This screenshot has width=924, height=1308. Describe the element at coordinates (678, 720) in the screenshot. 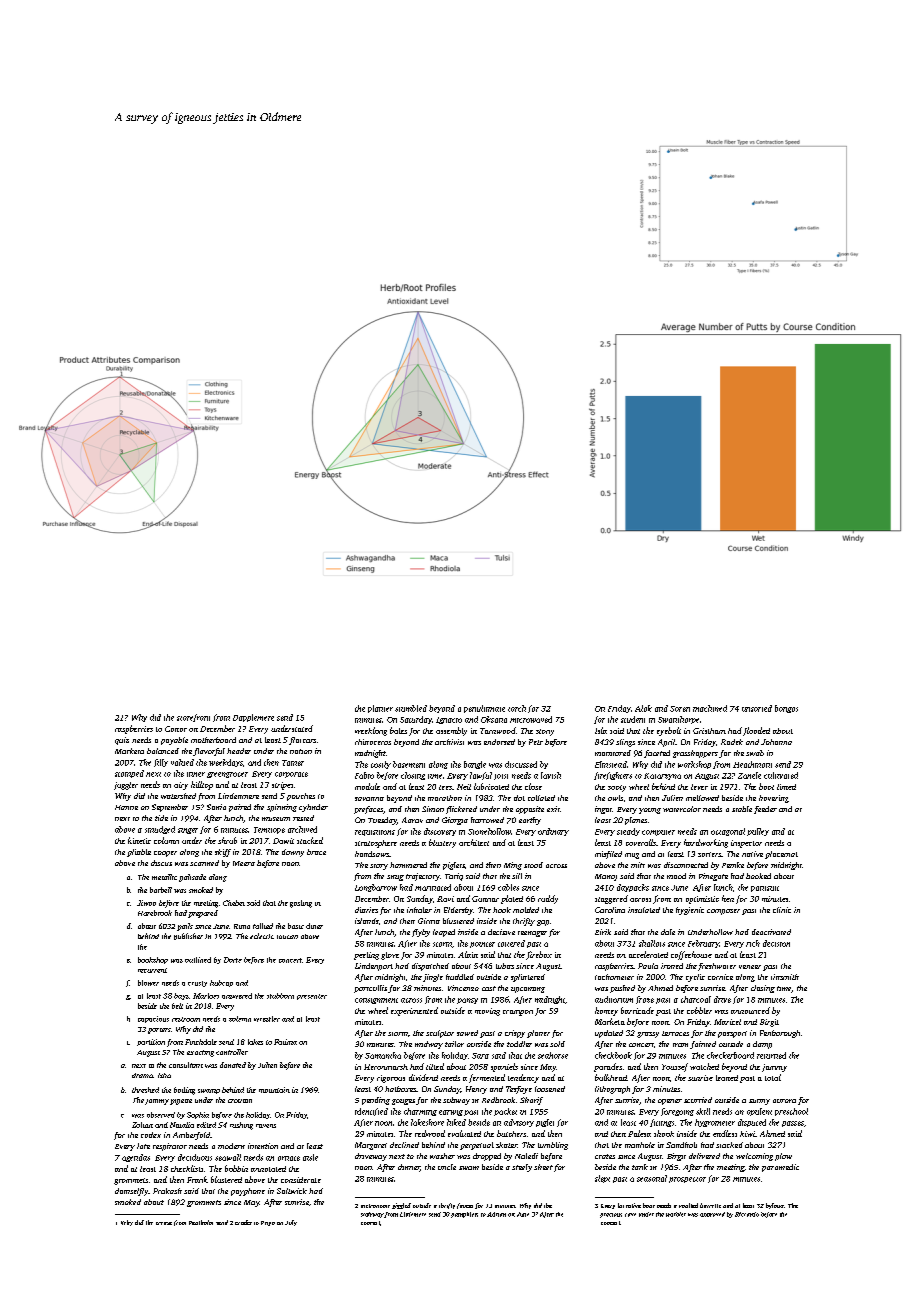

I see `Swanthorpe` at that location.
